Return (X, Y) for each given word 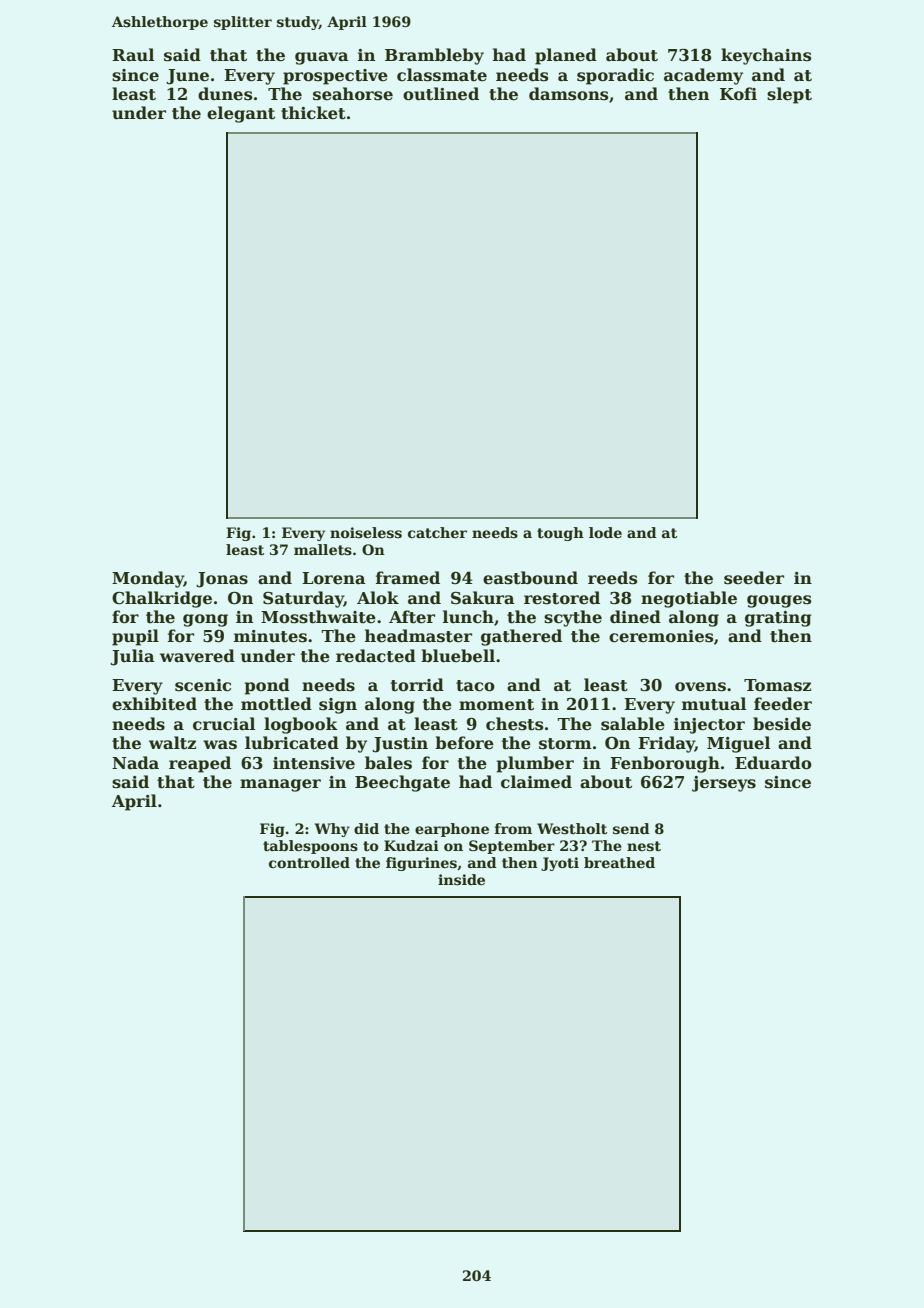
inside (461, 879)
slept (789, 95)
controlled (309, 862)
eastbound (530, 578)
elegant (241, 114)
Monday (148, 579)
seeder (754, 578)
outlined (441, 94)
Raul (133, 55)
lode (605, 532)
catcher (437, 532)
